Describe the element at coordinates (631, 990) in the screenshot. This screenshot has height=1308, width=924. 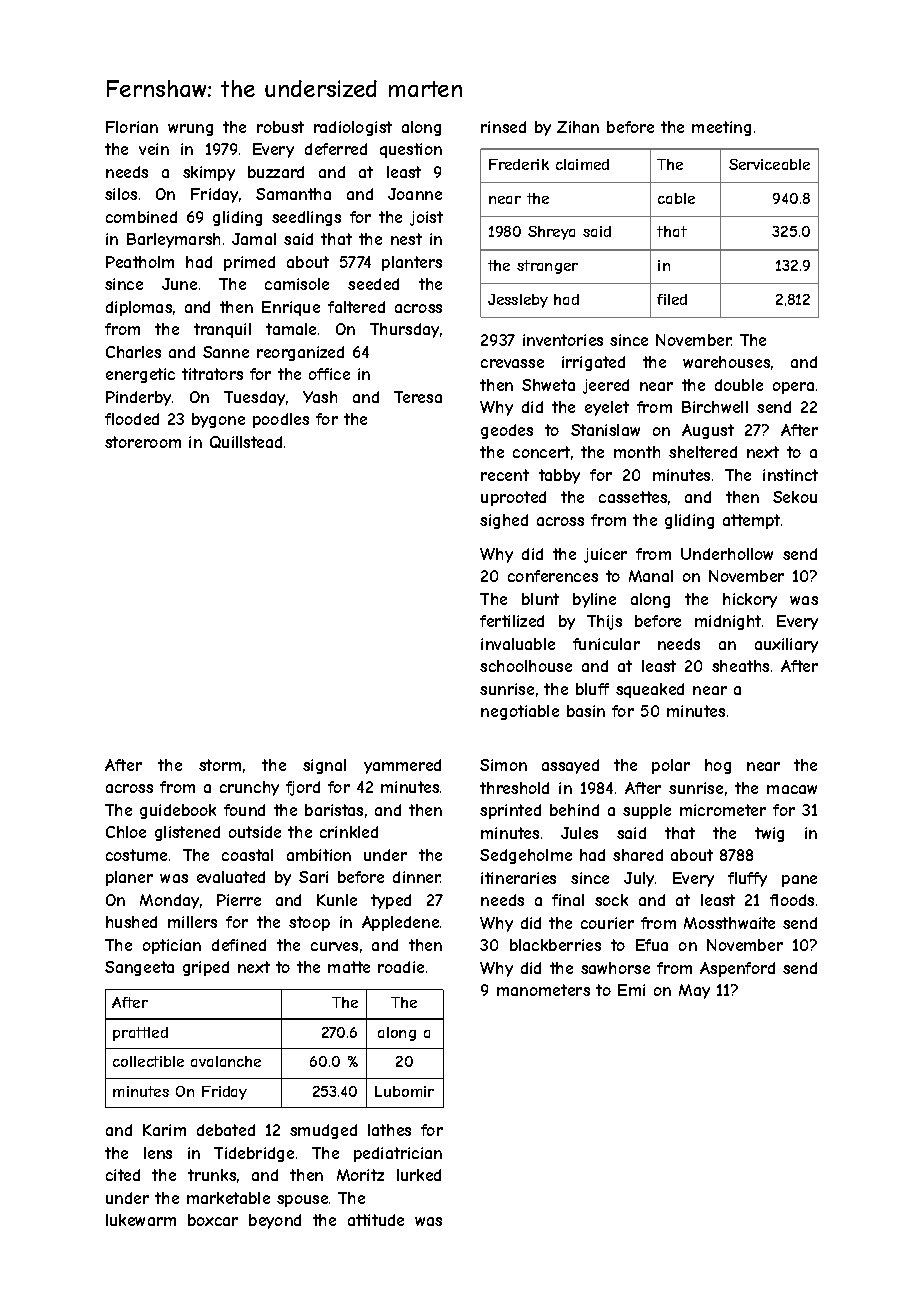
I see `Emi` at that location.
